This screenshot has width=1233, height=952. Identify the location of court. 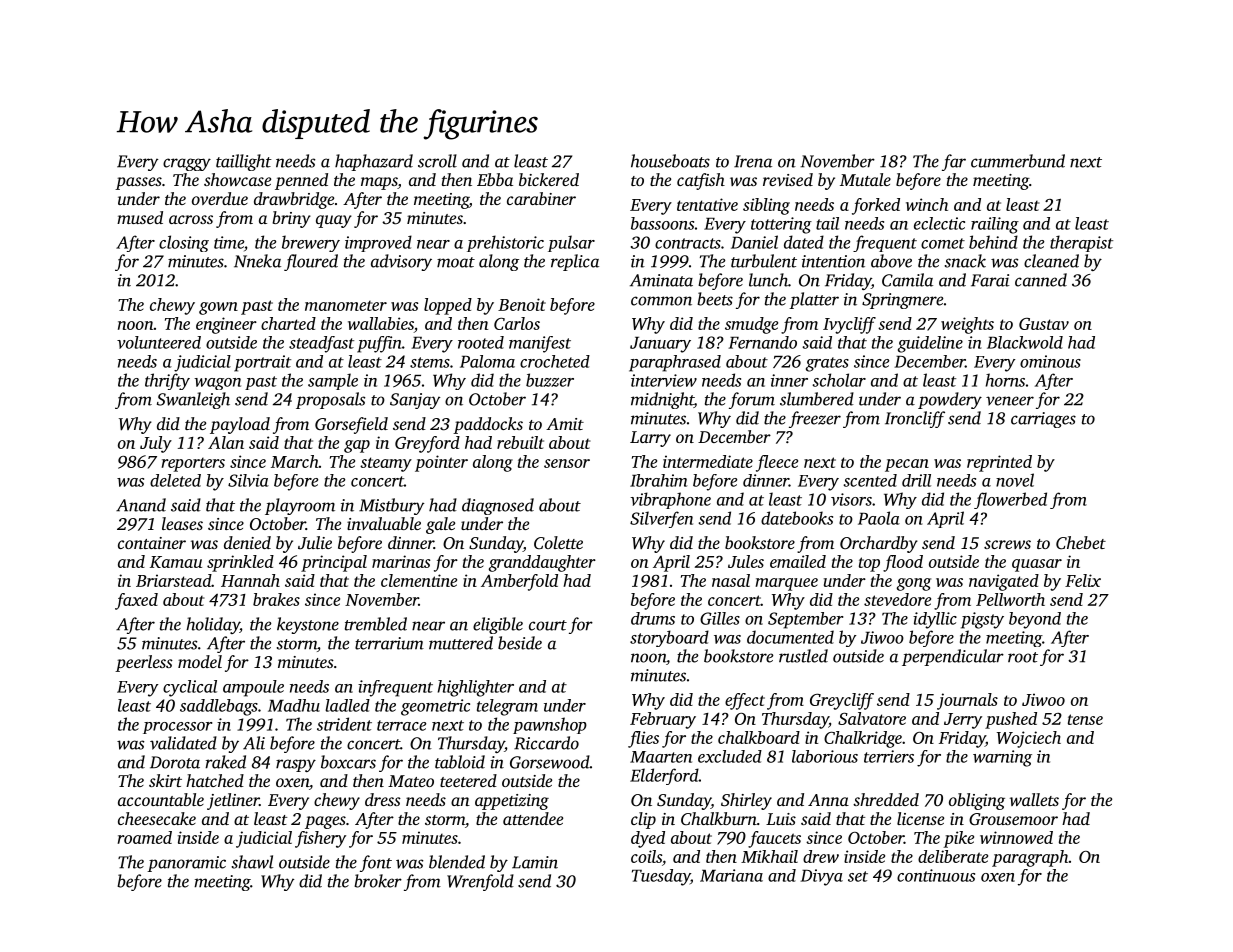
(548, 625).
